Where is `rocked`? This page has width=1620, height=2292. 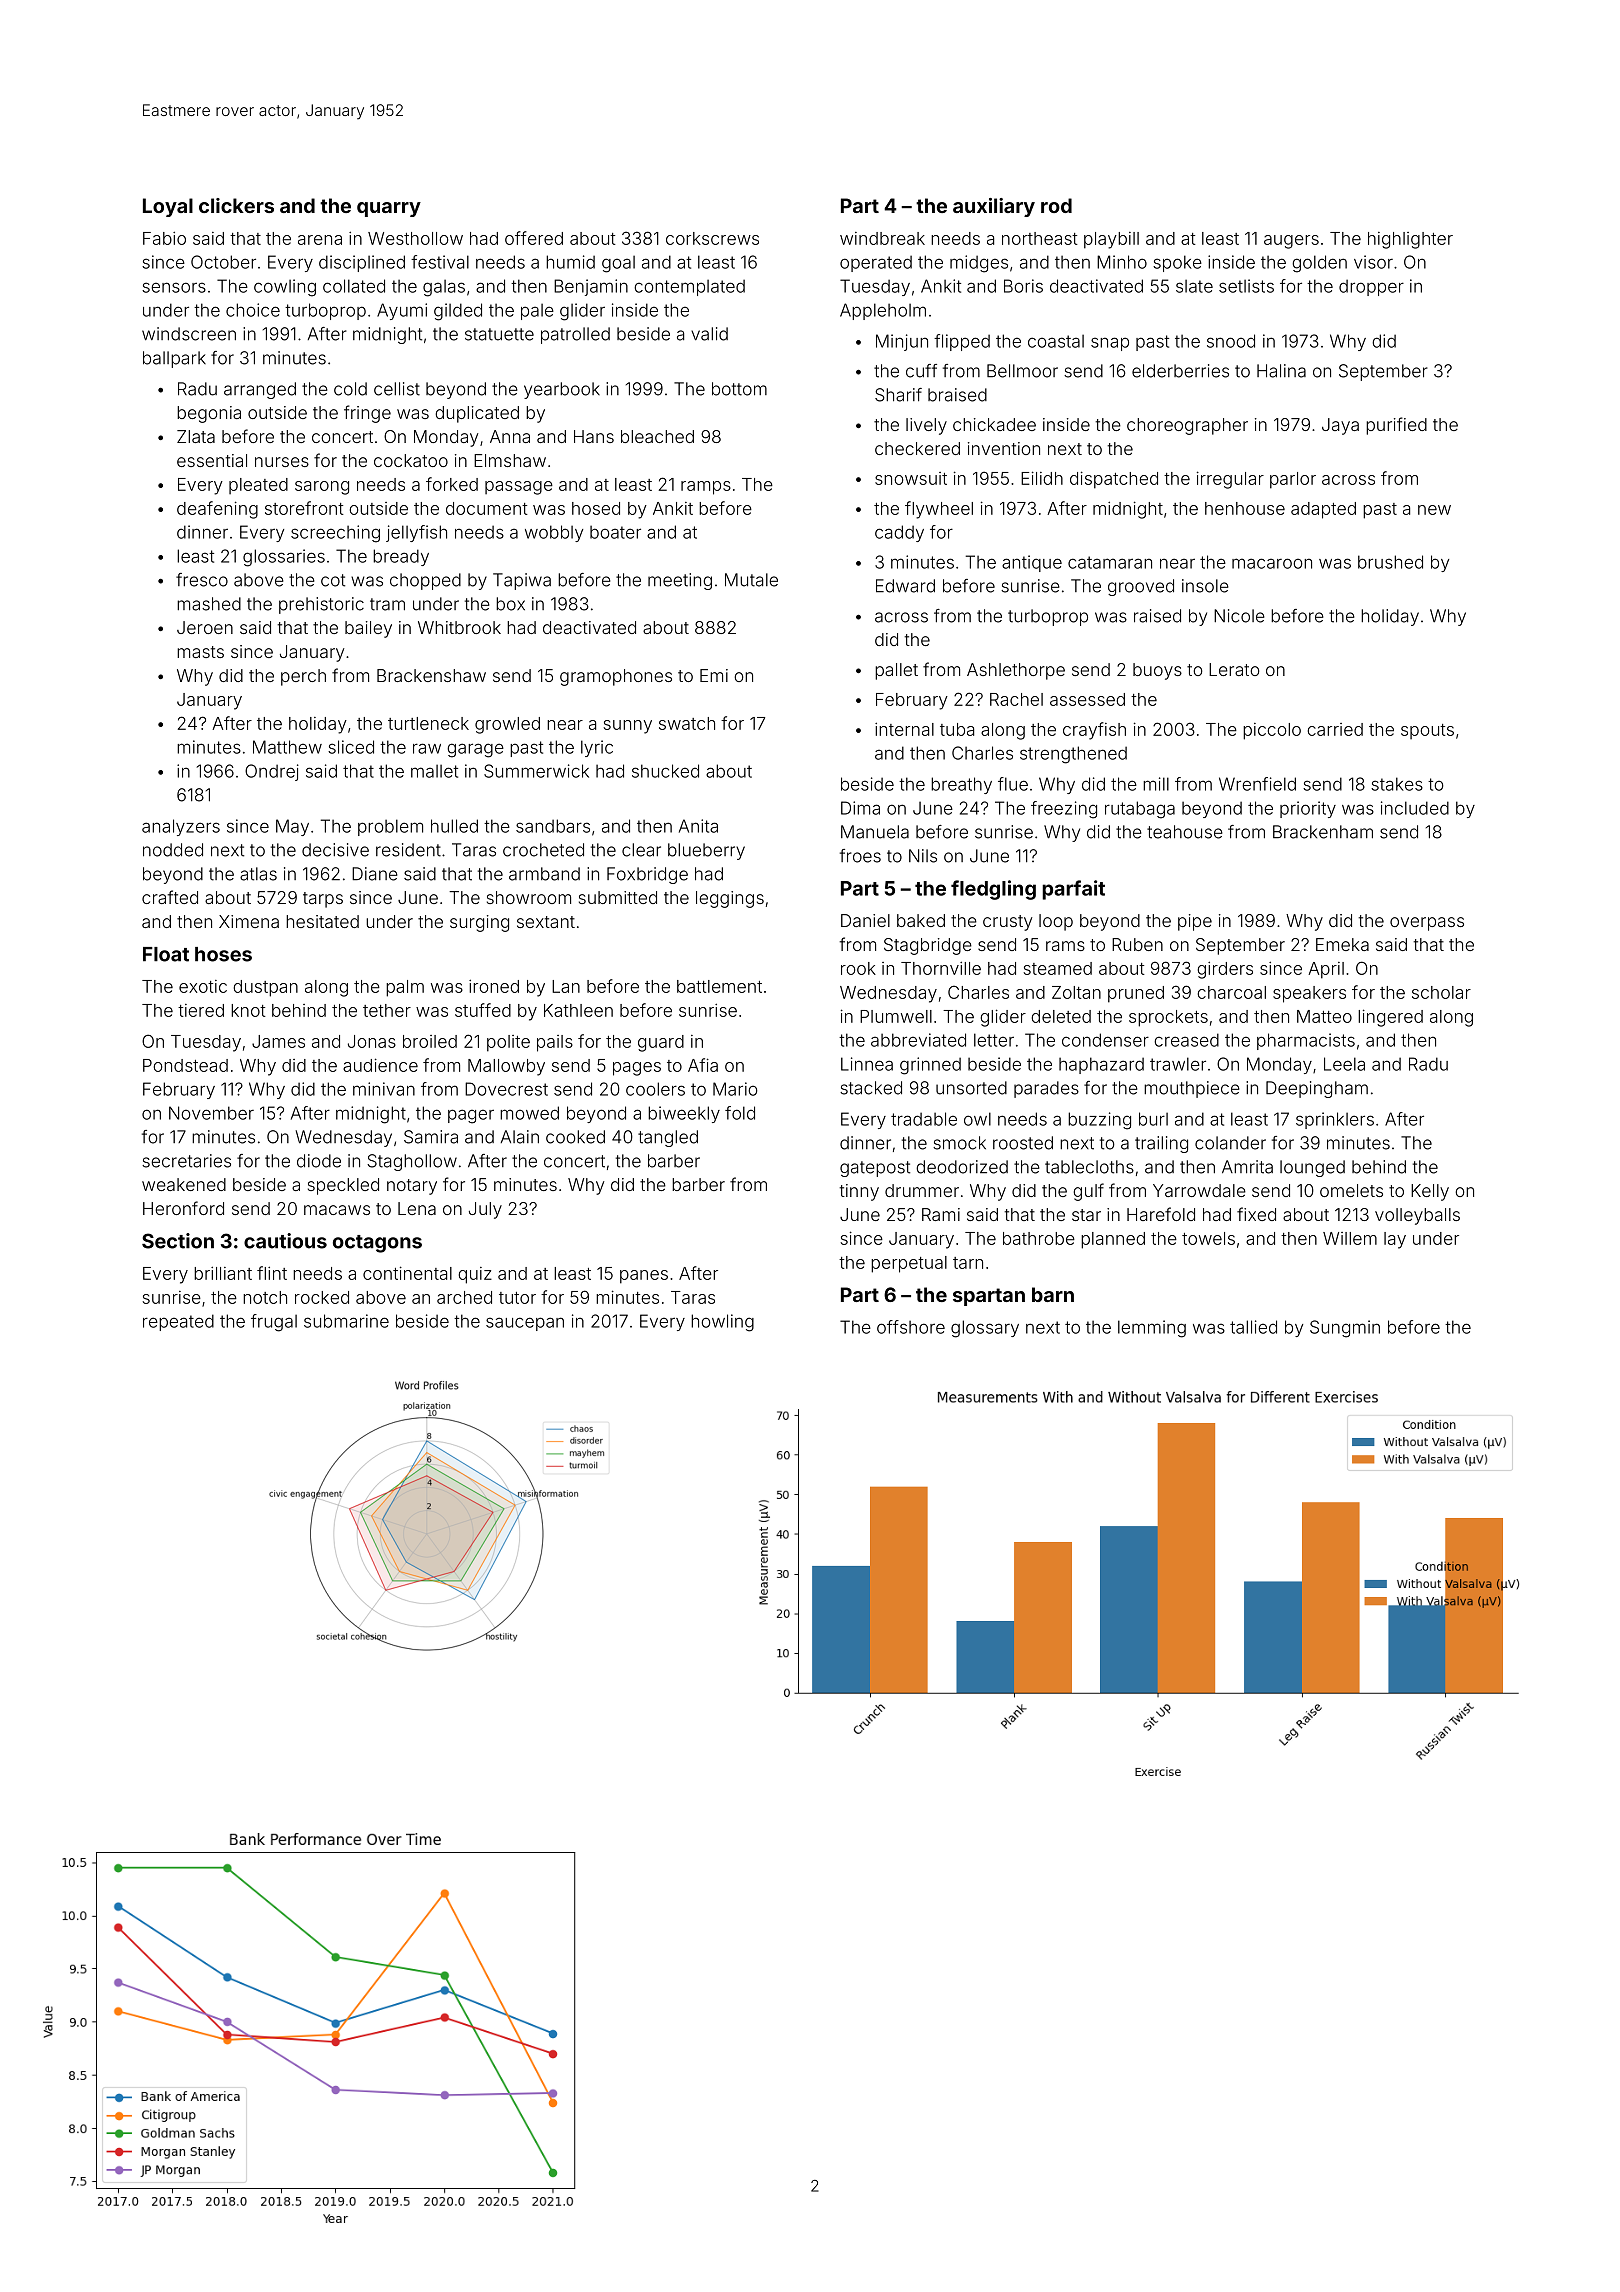
rocked is located at coordinates (322, 1297).
